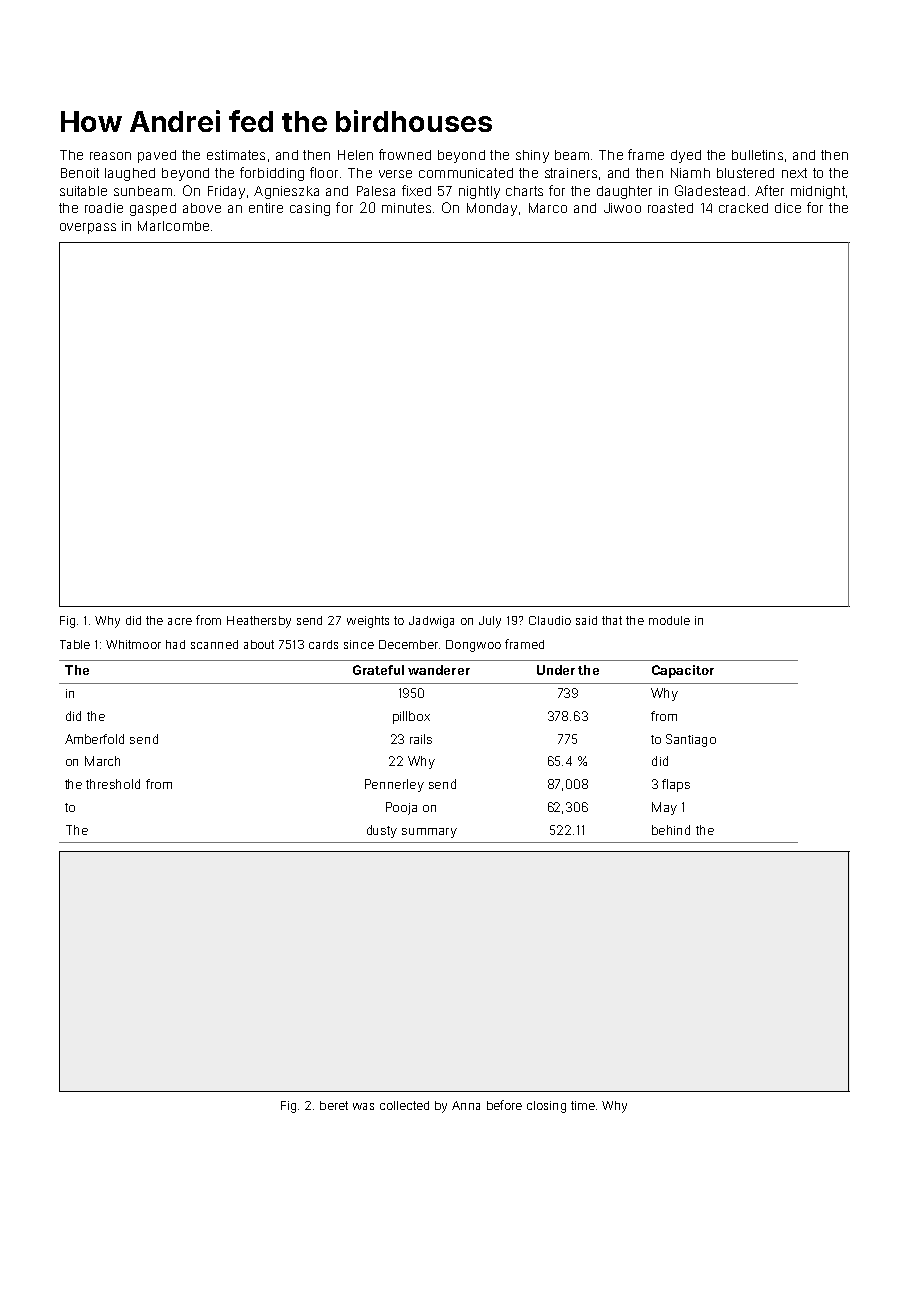  I want to click on Marco, so click(548, 208).
